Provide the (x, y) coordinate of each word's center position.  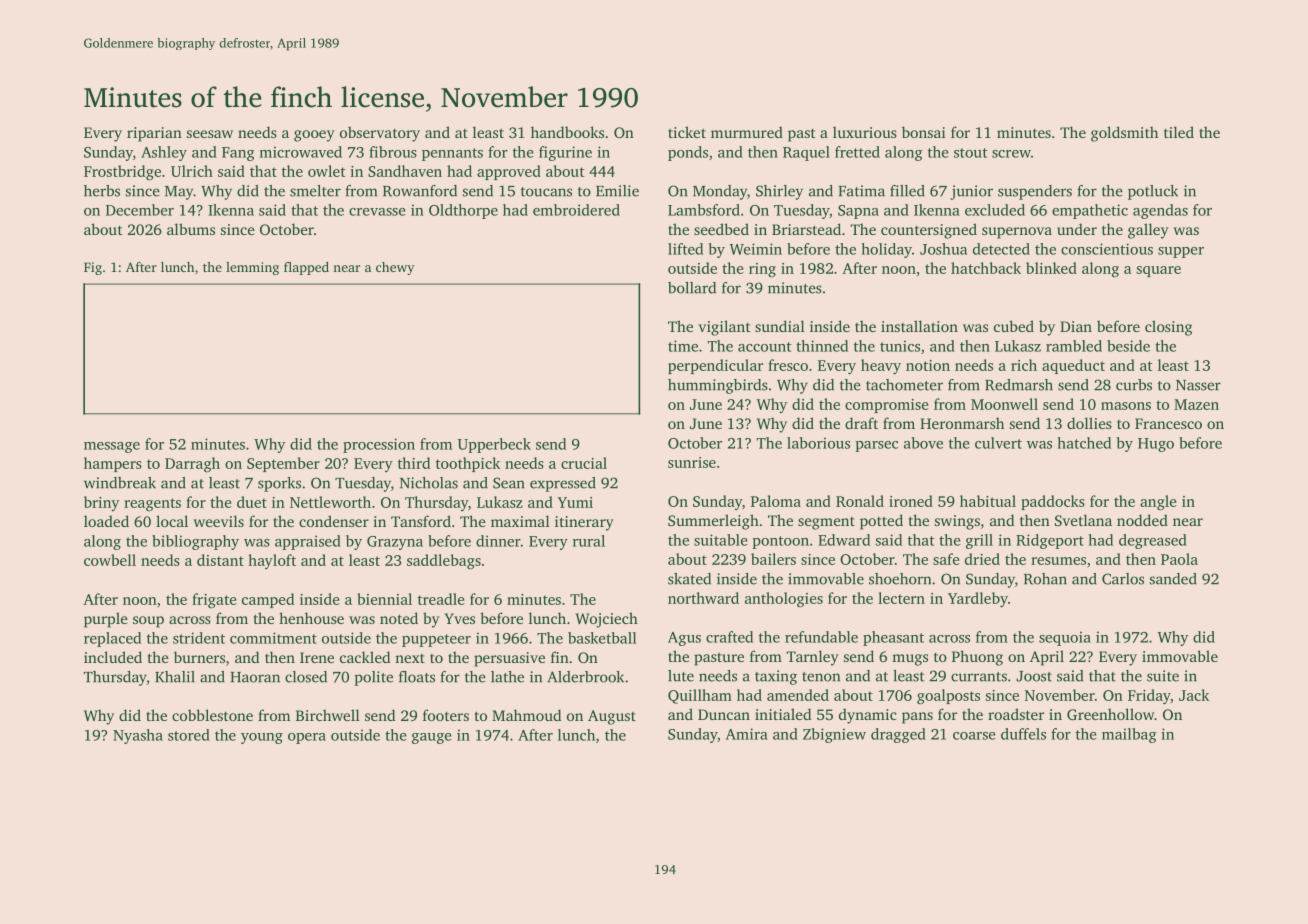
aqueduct (1073, 366)
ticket (687, 132)
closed (306, 677)
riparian (154, 134)
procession (379, 445)
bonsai (924, 132)
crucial (584, 463)
